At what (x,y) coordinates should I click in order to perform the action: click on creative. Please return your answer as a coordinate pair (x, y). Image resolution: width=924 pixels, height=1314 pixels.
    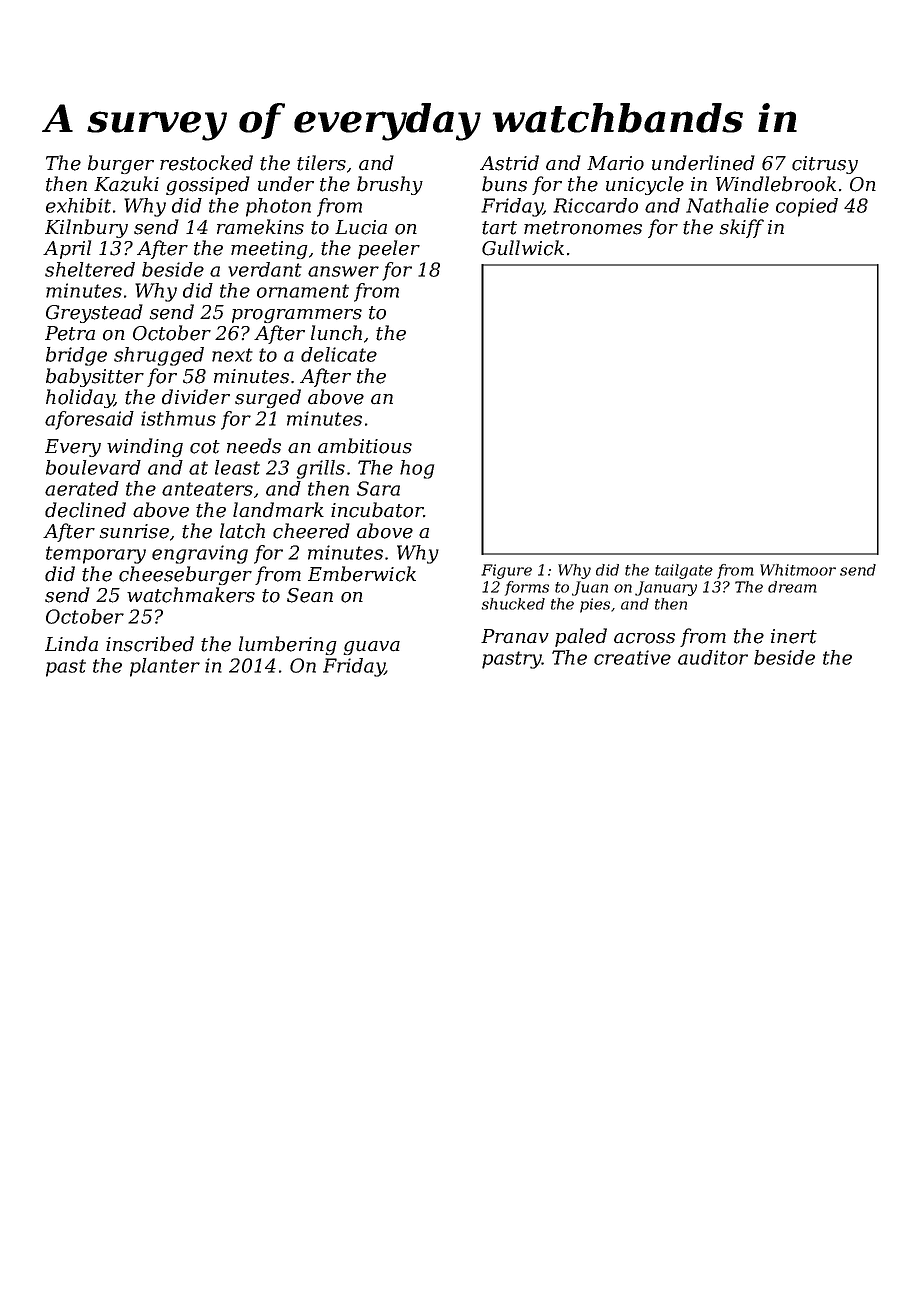
    Looking at the image, I should click on (632, 657).
